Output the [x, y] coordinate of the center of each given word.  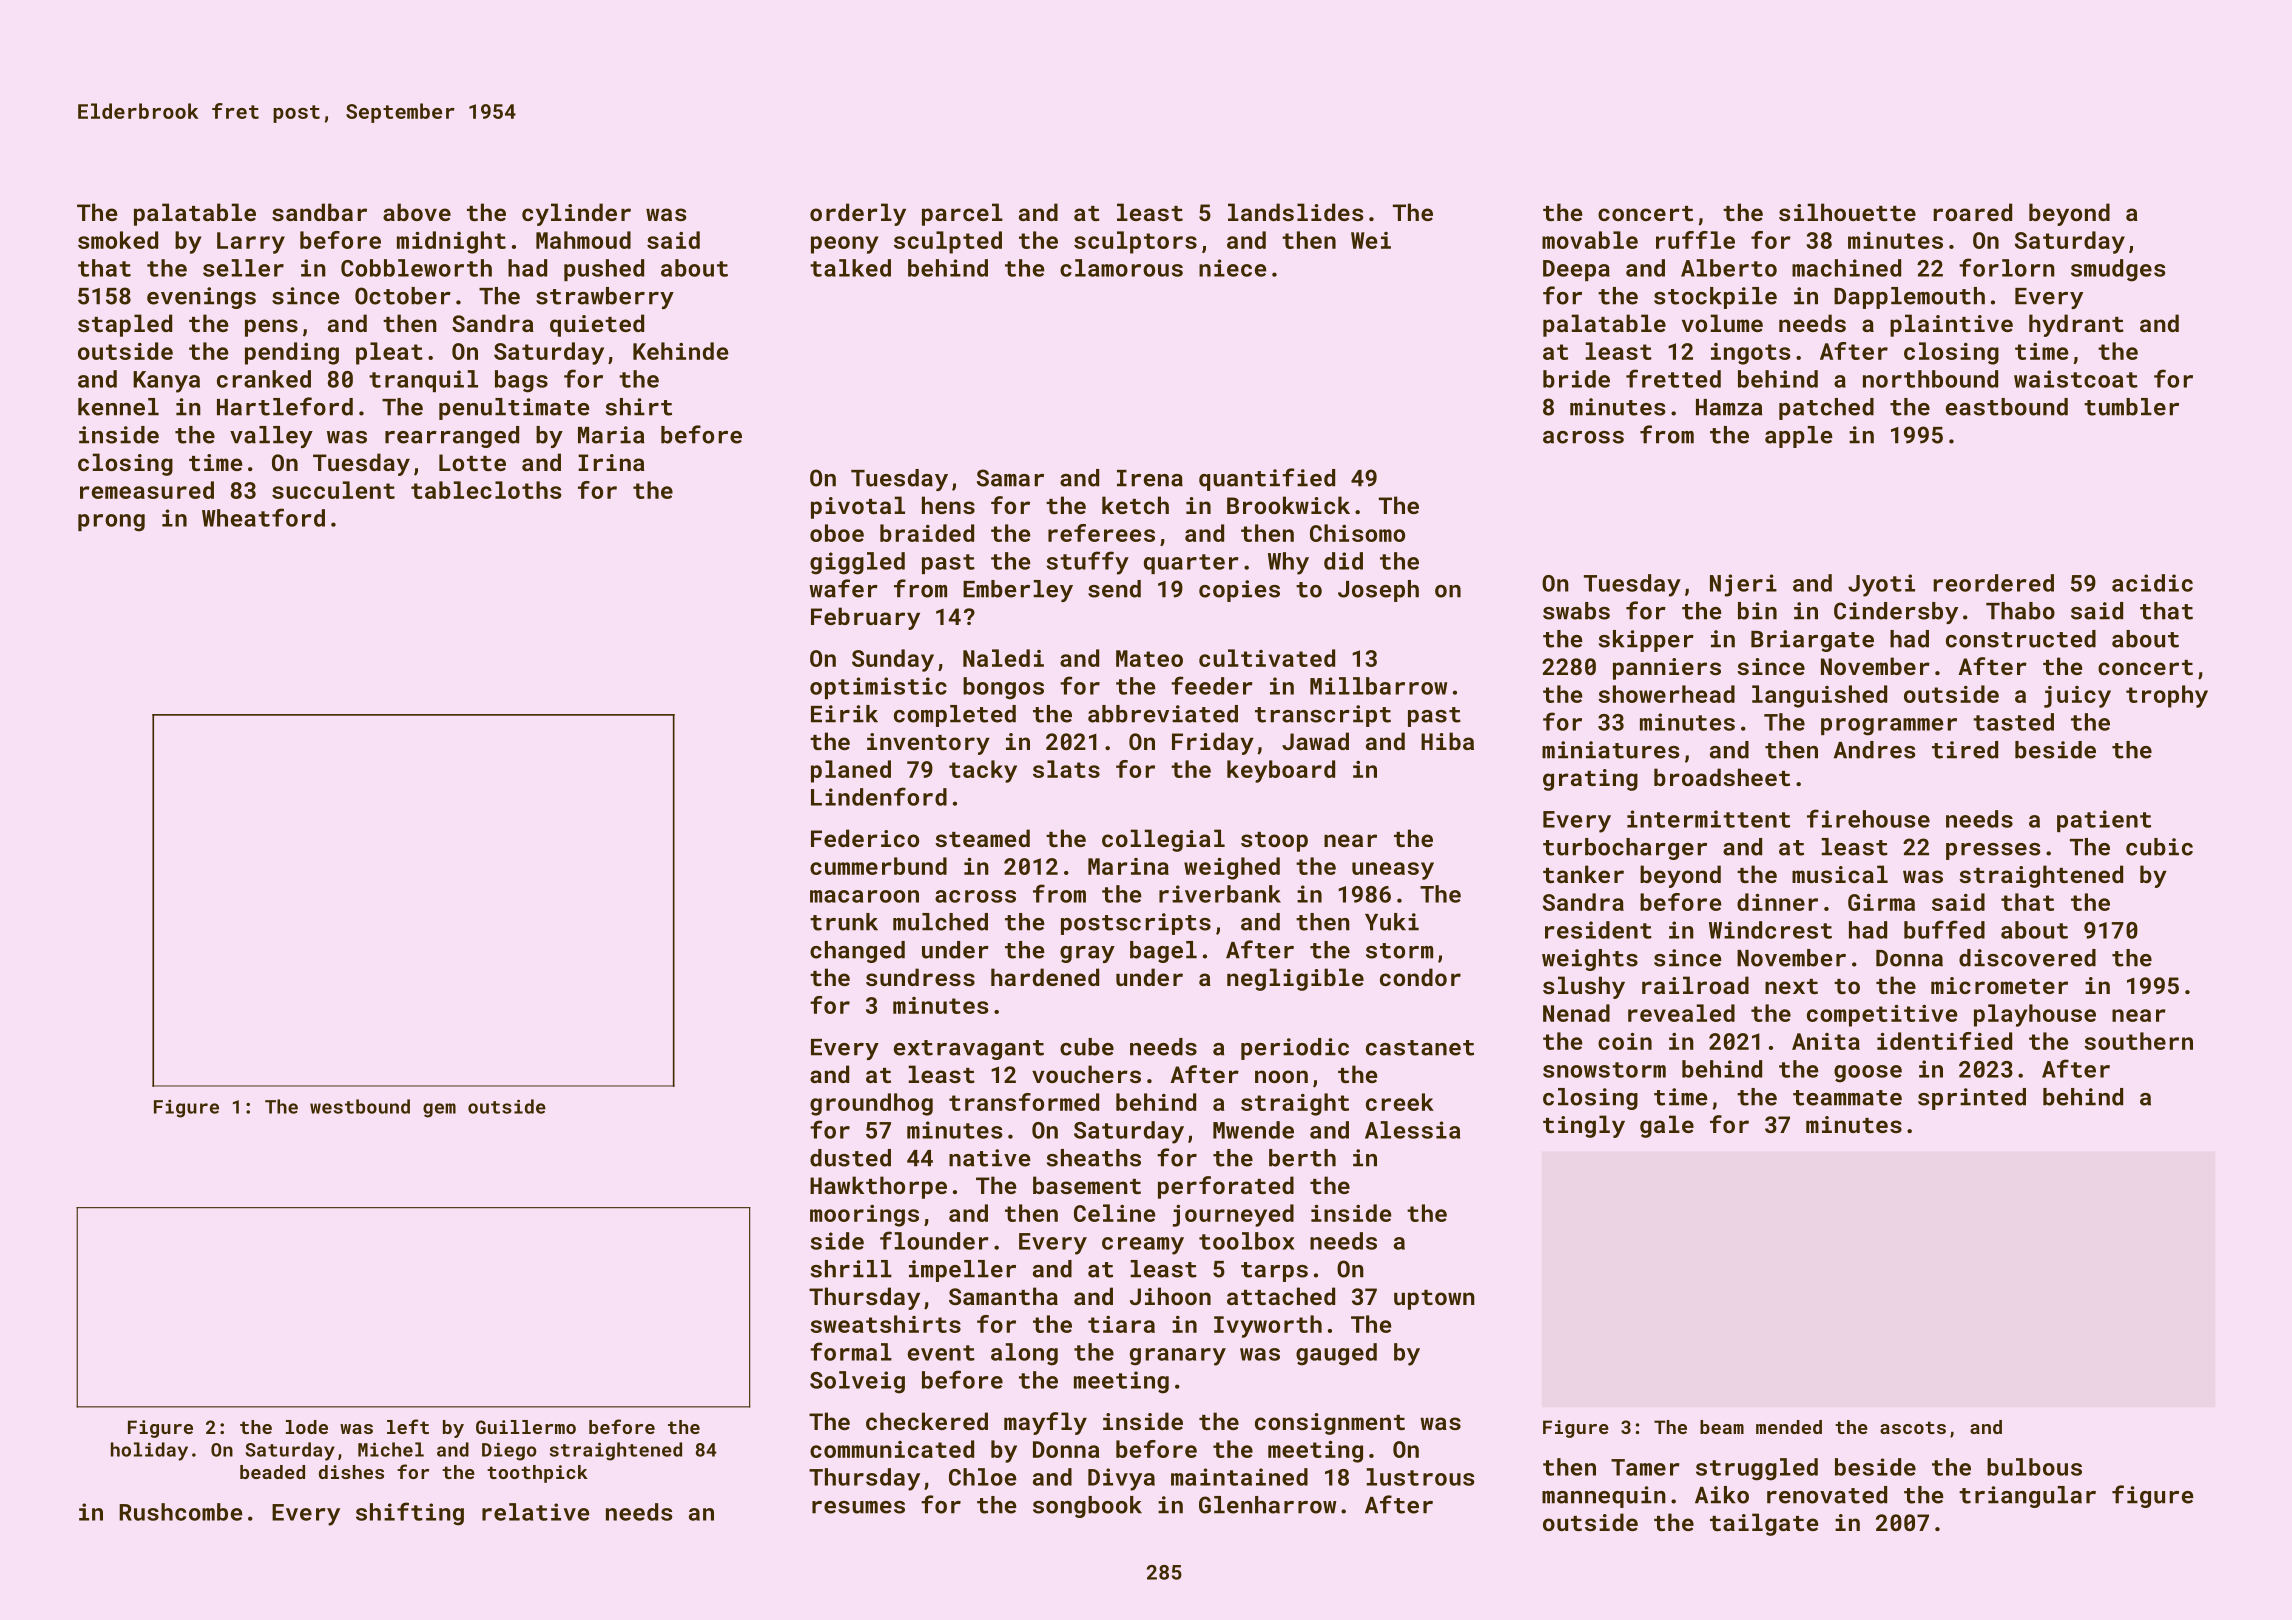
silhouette [1847, 212]
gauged [1336, 1354]
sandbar [319, 212]
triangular [2027, 1497]
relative [535, 1512]
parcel [962, 214]
